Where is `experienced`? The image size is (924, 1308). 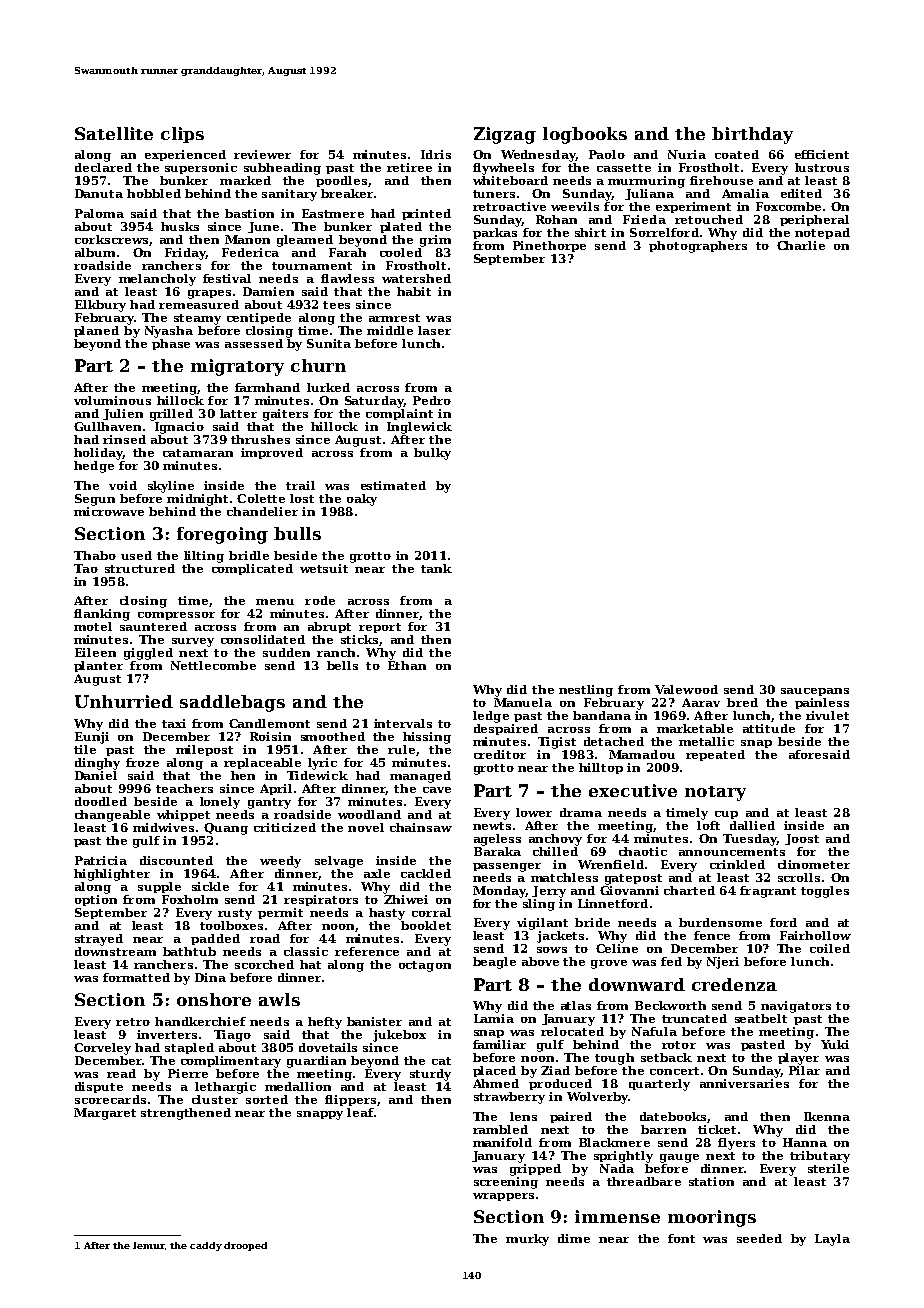 experienced is located at coordinates (185, 155).
